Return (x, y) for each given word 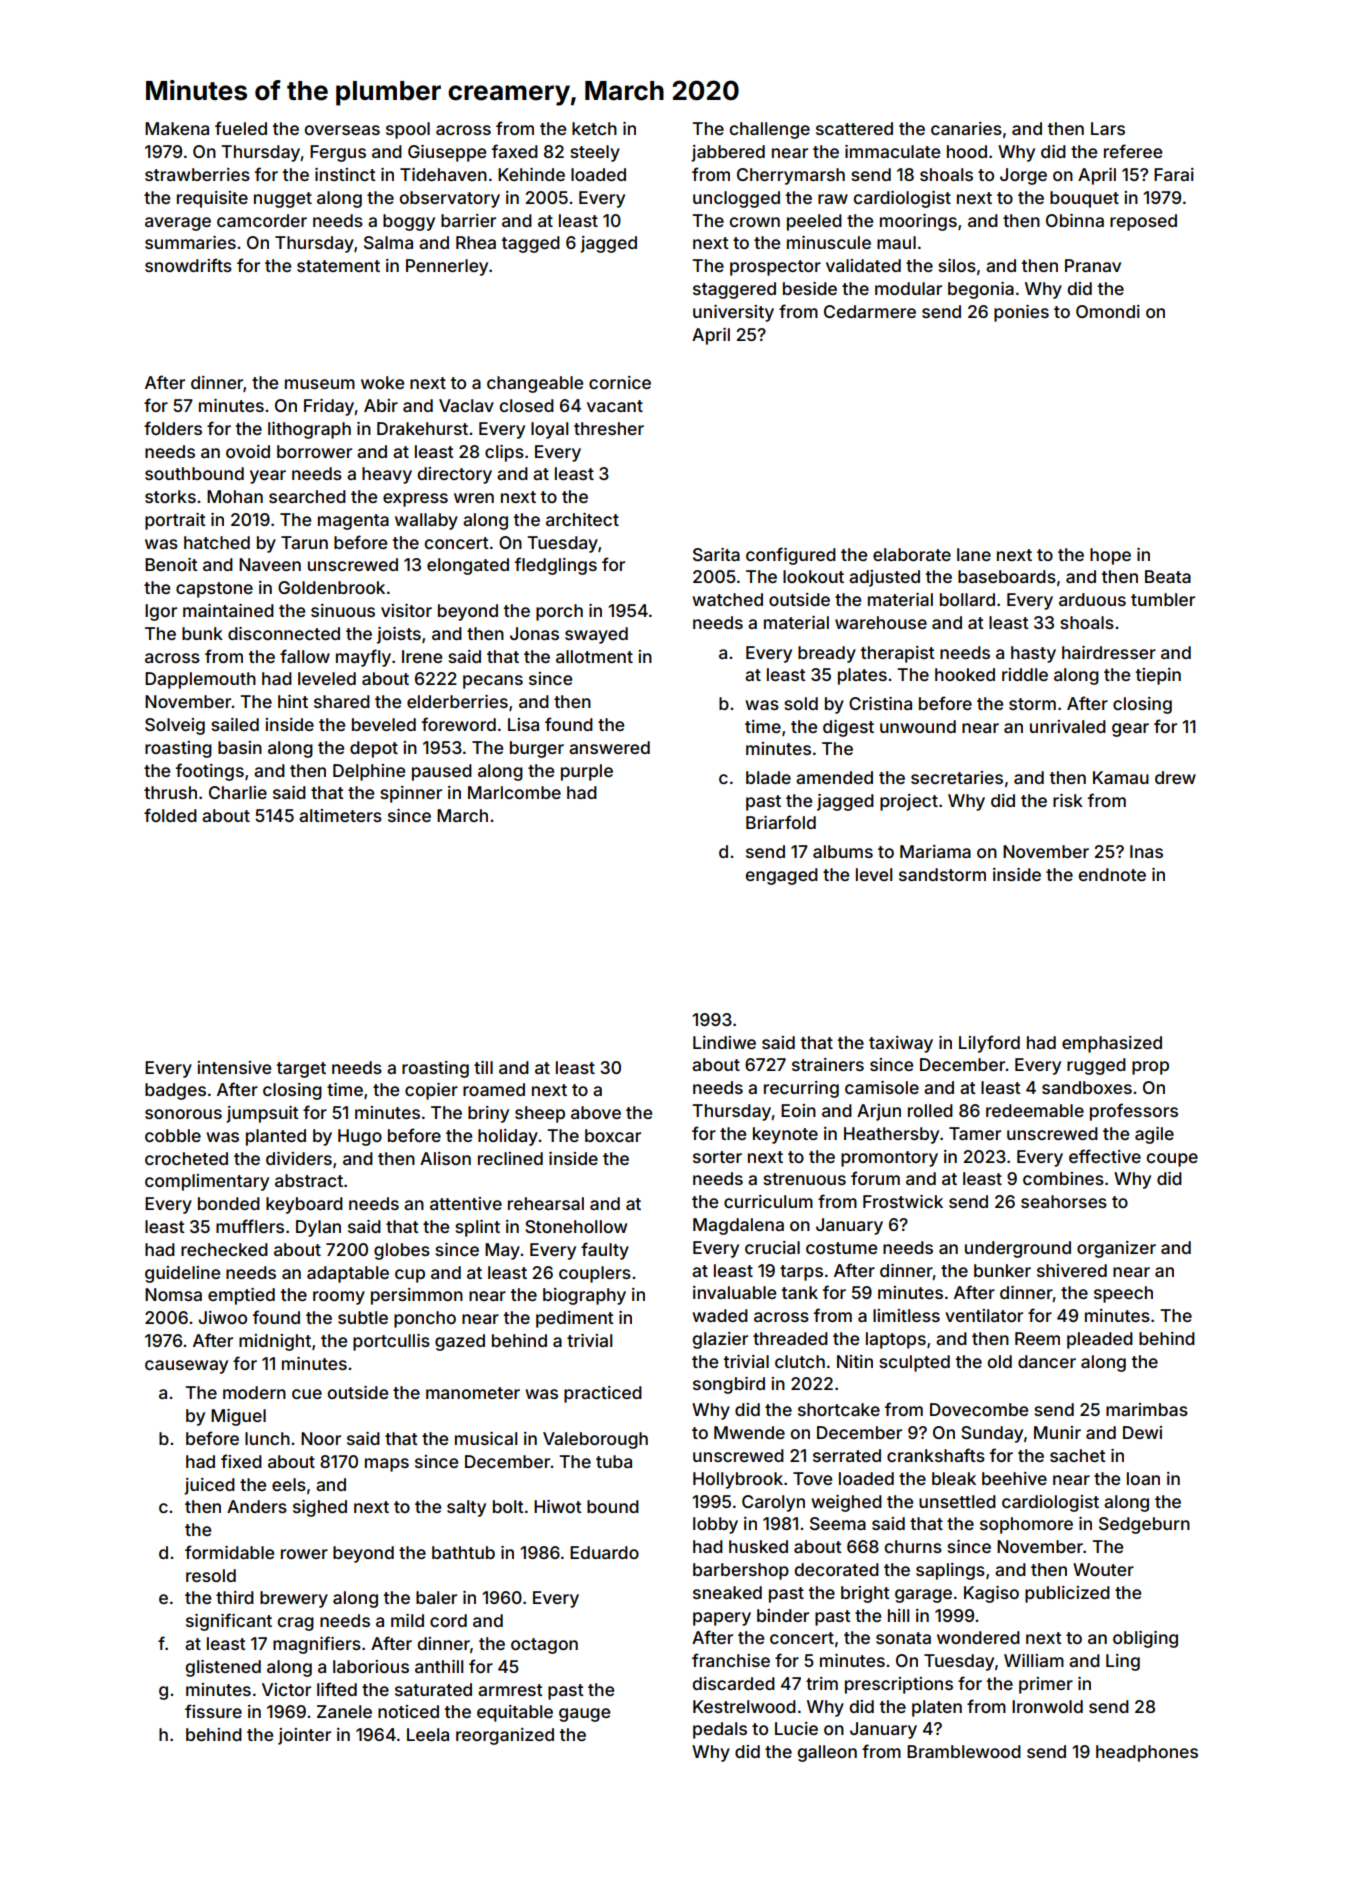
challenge (770, 130)
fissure (213, 1711)
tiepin (1158, 676)
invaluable (734, 1292)
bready (827, 654)
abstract (309, 1180)
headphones (1147, 1753)
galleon (827, 1753)
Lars (1108, 128)
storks (170, 496)
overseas (342, 130)
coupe (1172, 1160)
